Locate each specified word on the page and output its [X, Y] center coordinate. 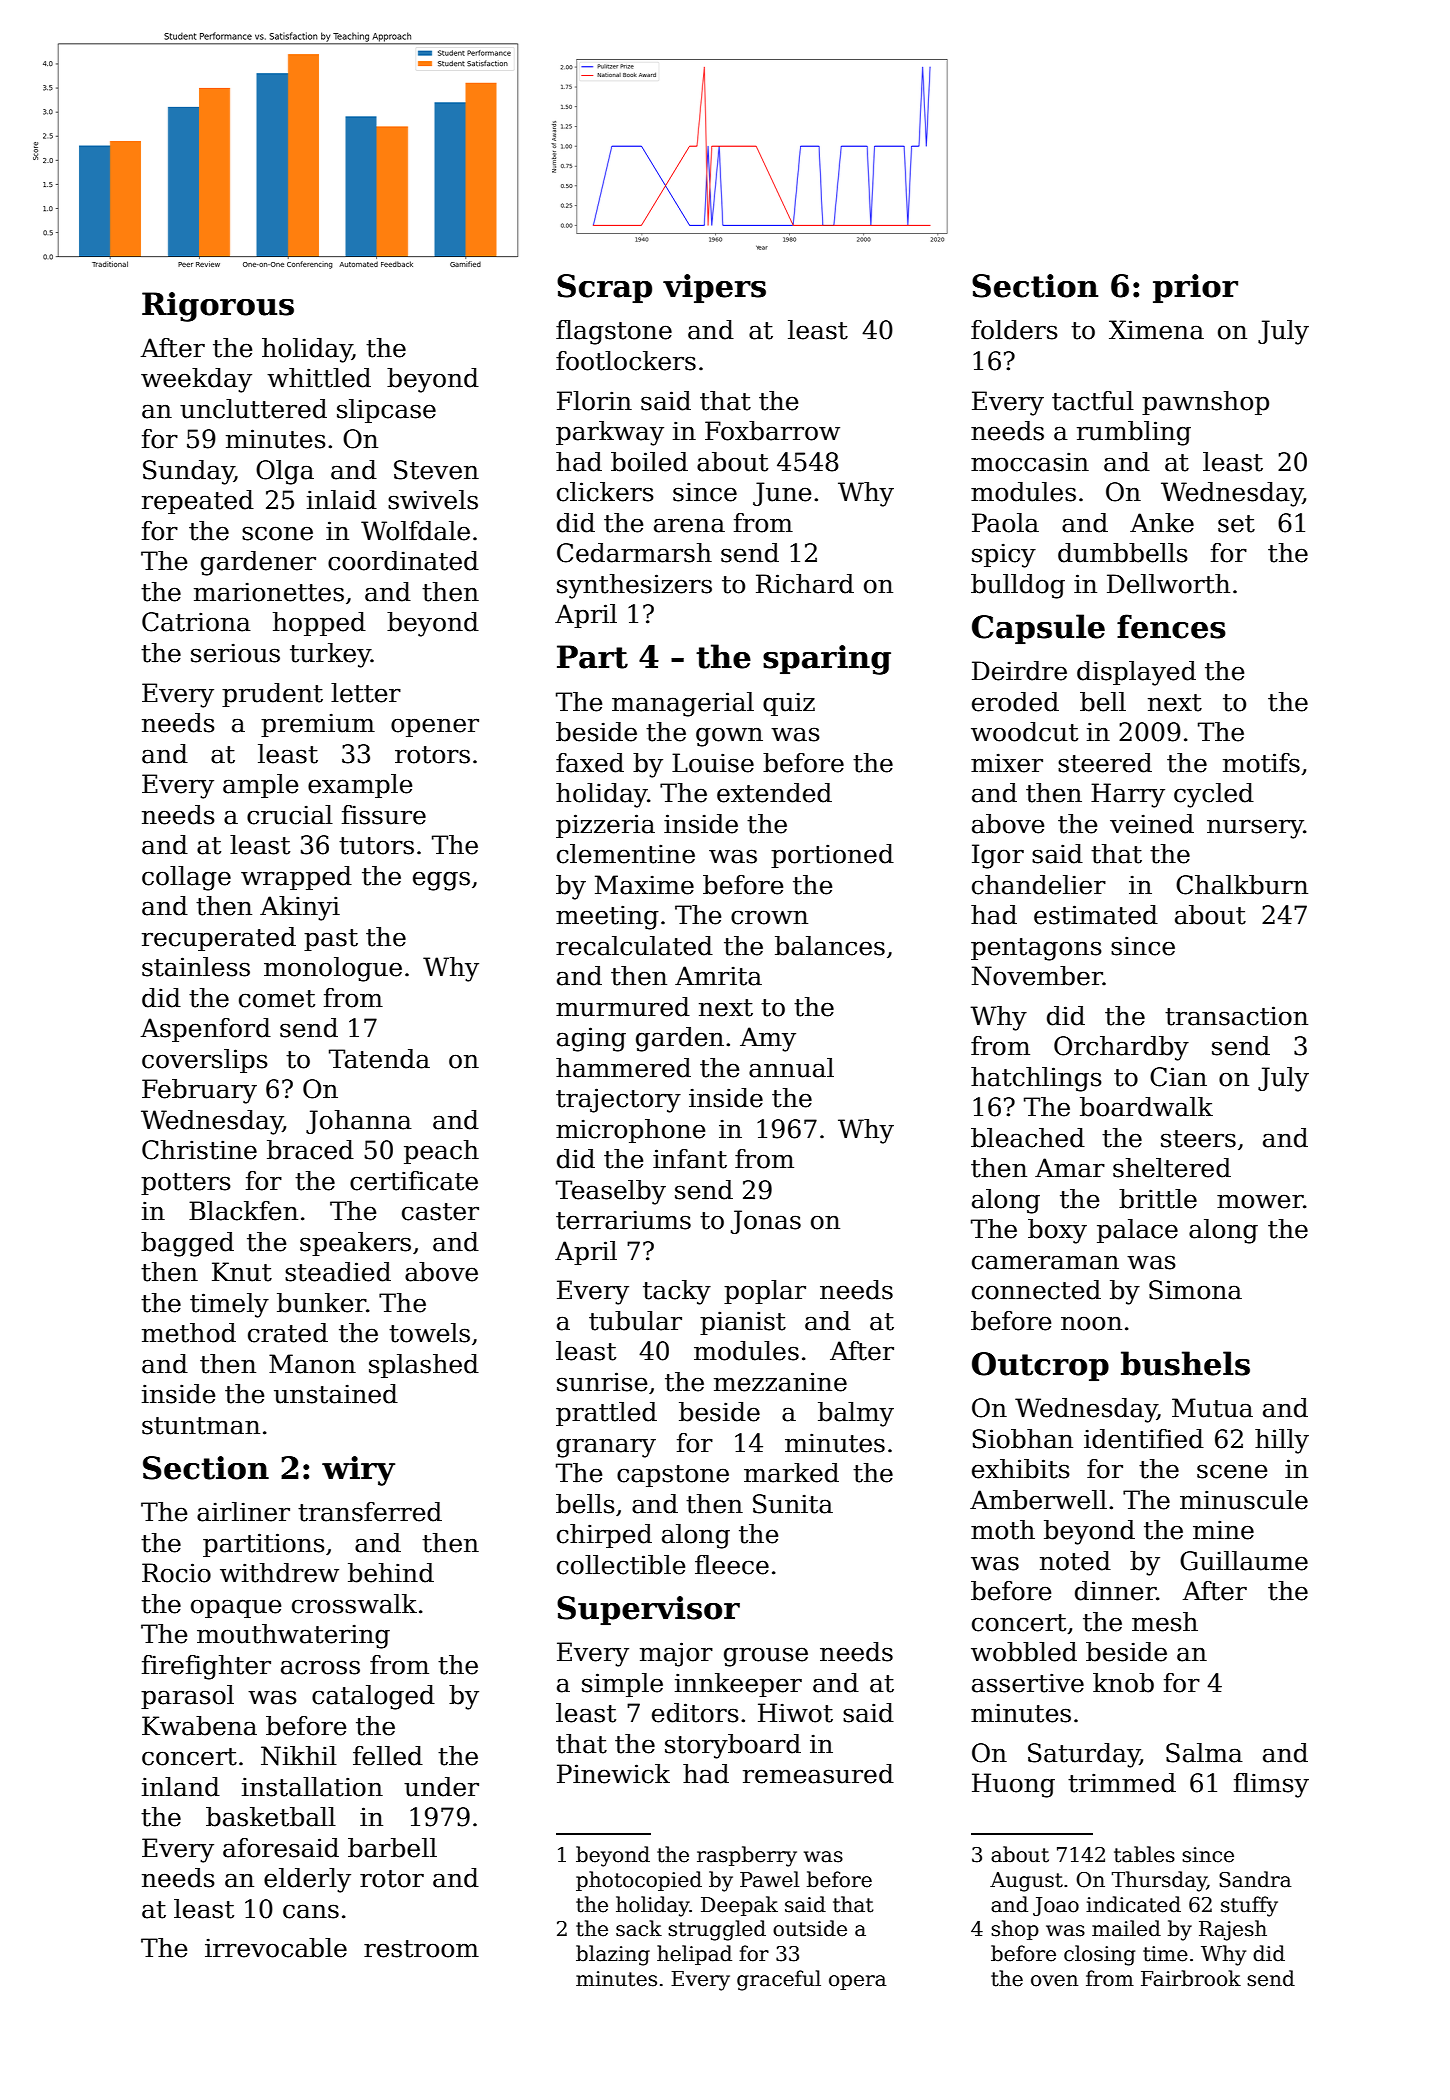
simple [622, 1685]
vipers [714, 288]
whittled [319, 378]
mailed [1126, 1928]
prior [1195, 288]
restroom [421, 1949]
